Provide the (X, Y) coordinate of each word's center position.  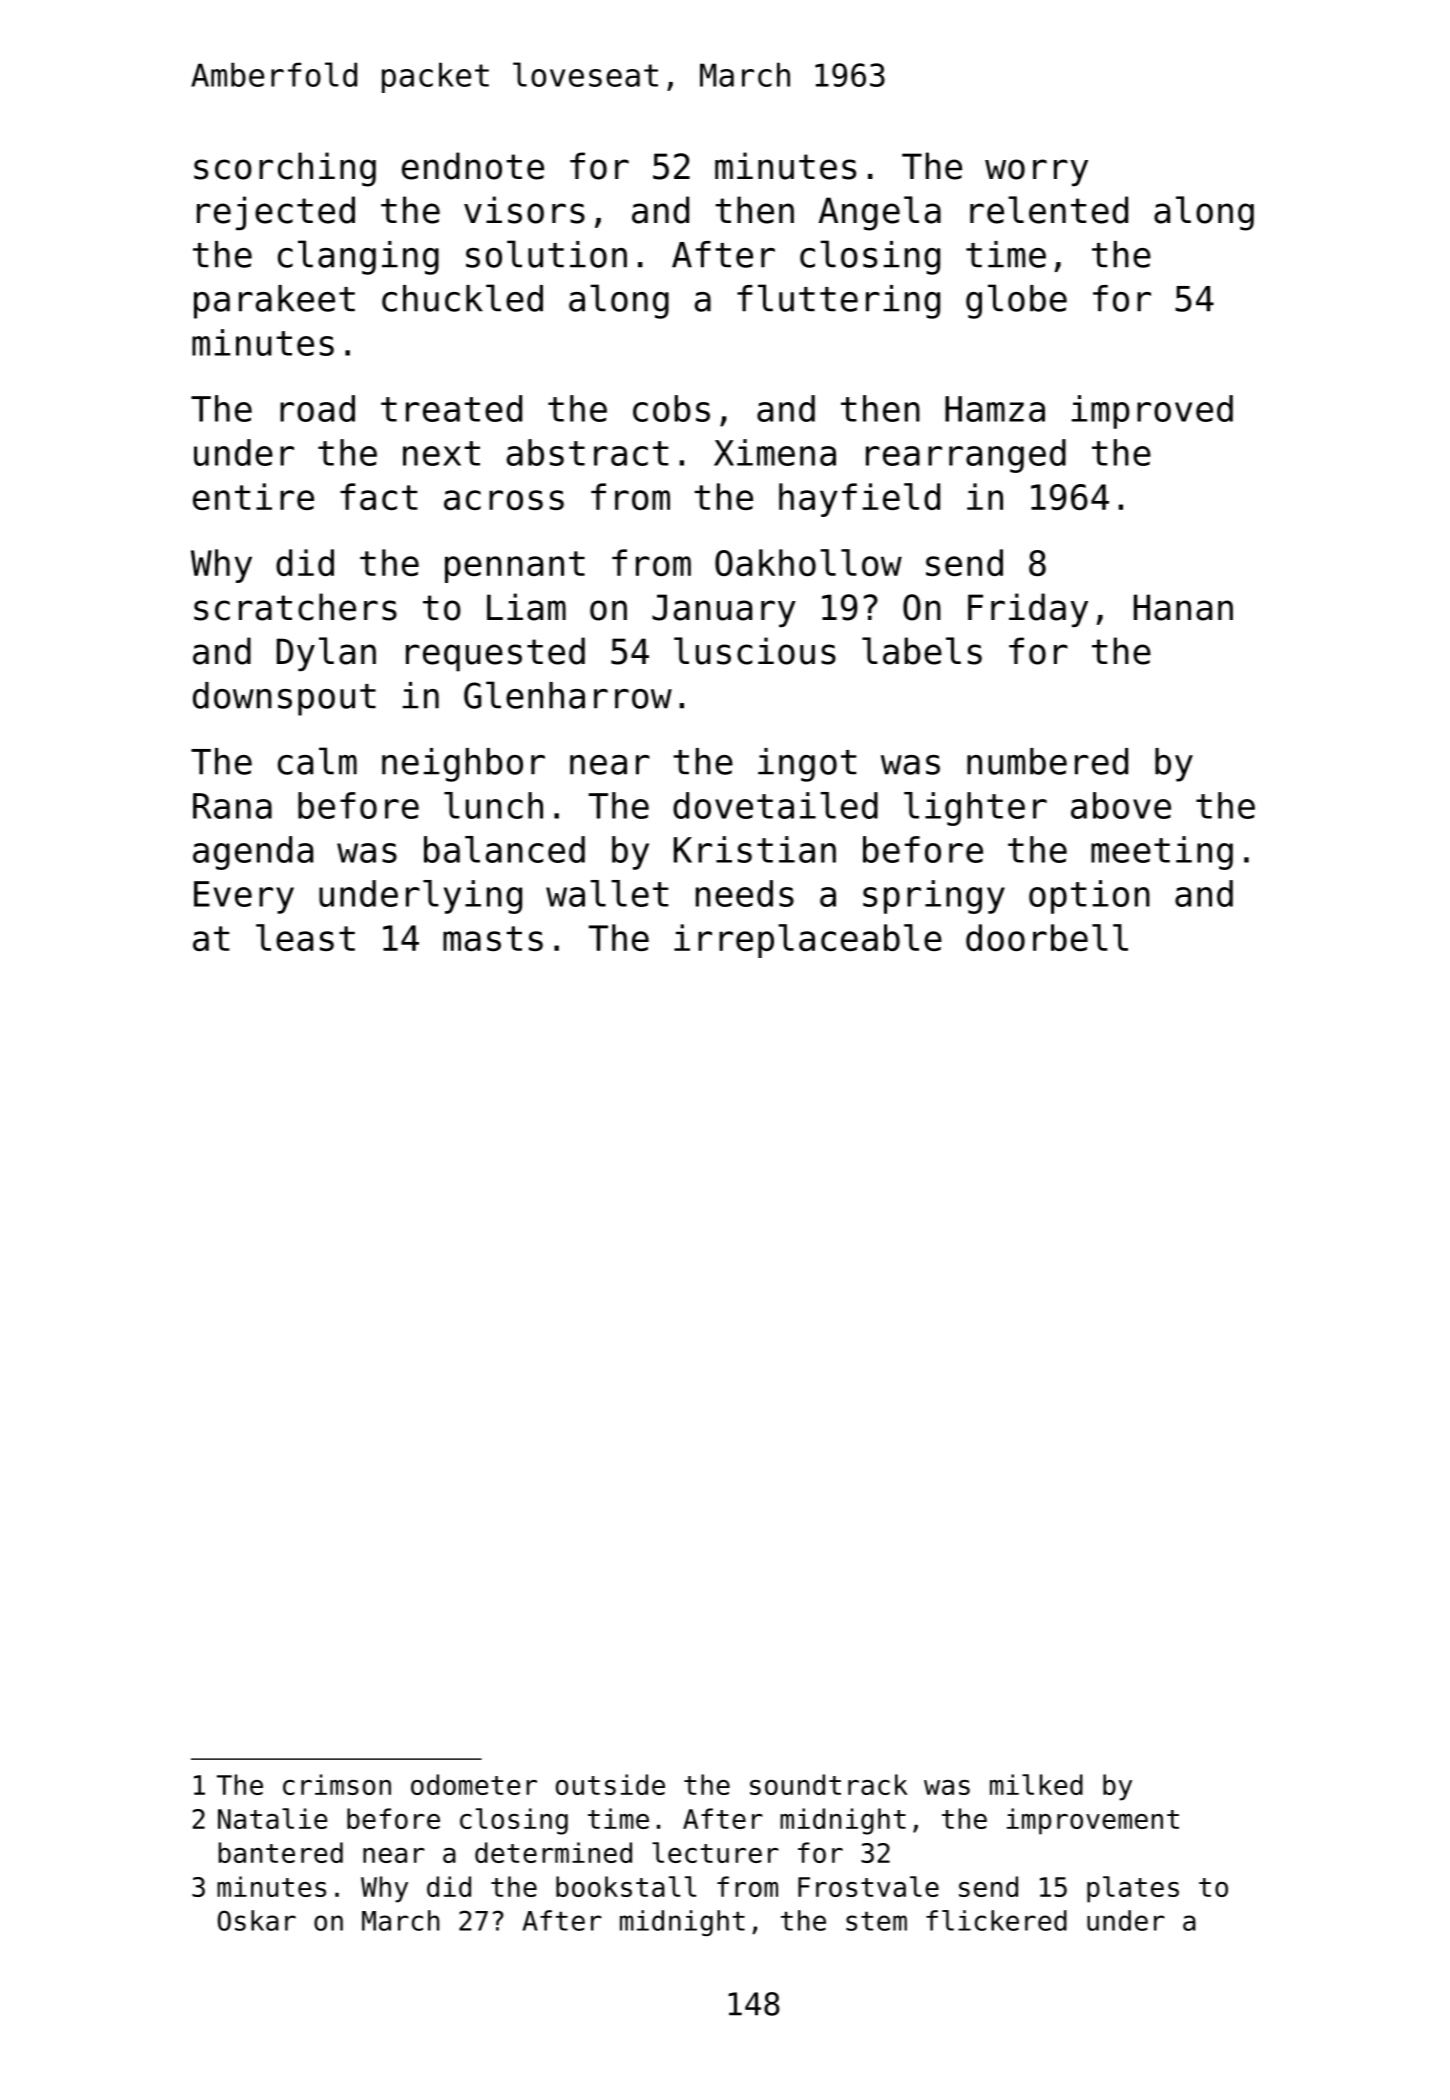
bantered (281, 1852)
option (1089, 897)
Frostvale (868, 1886)
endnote (473, 166)
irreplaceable (808, 941)
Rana (232, 806)
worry (1036, 172)
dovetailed (775, 805)
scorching (285, 169)
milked (1036, 1784)
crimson (337, 1784)
